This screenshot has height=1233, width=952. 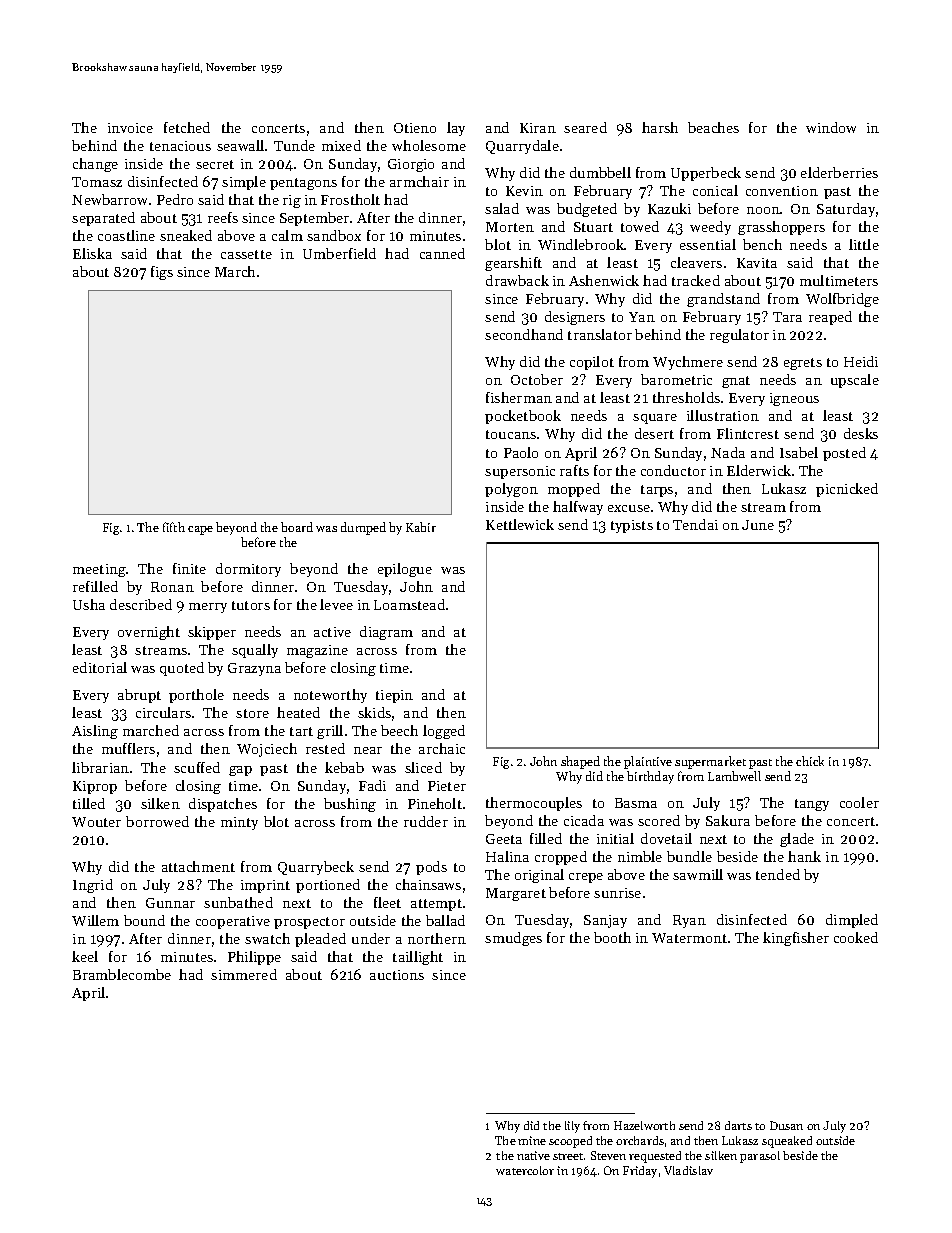 What do you see at coordinates (200, 530) in the screenshot?
I see `cape` at bounding box center [200, 530].
